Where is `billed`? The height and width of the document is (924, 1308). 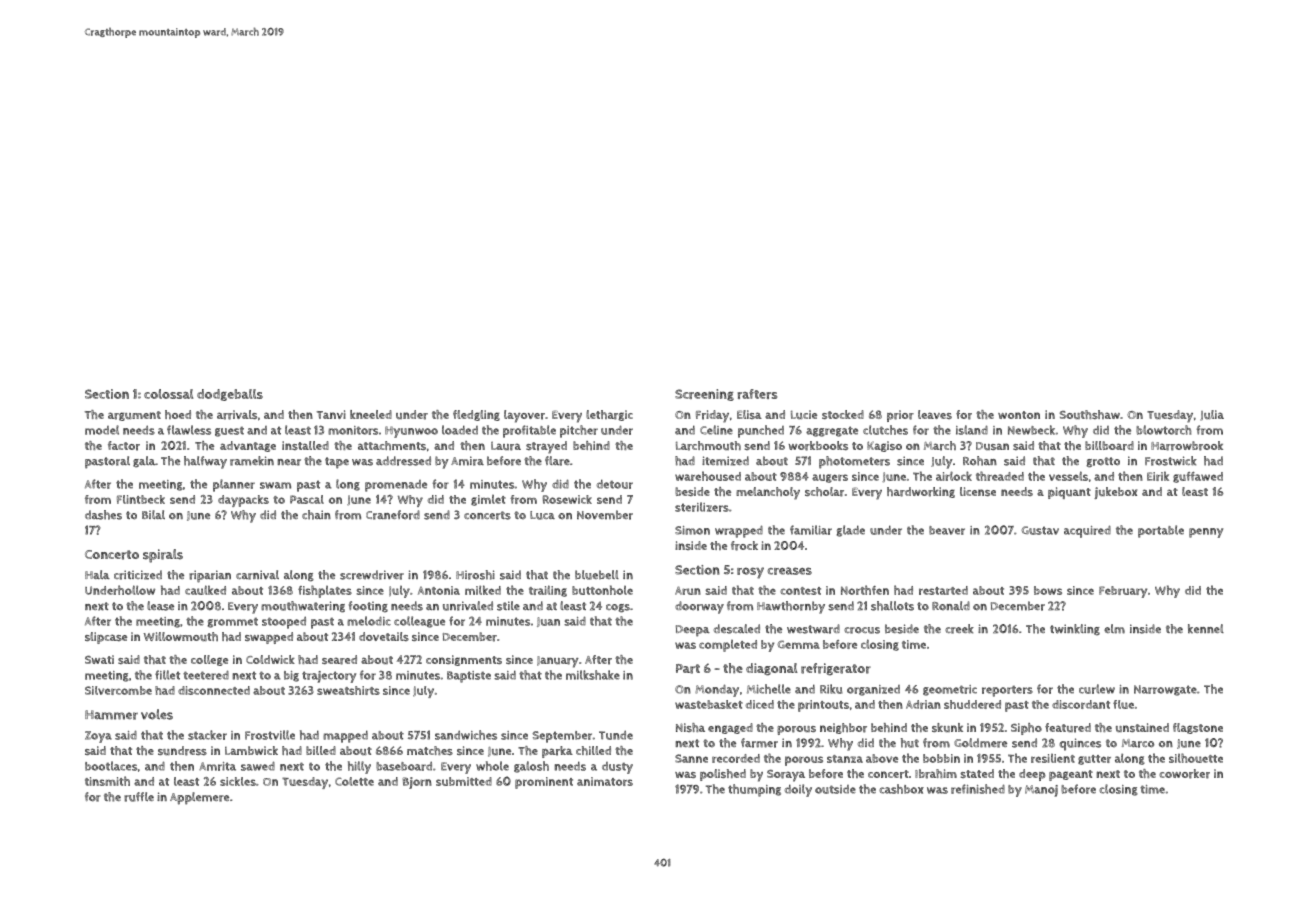 billed is located at coordinates (321, 750).
